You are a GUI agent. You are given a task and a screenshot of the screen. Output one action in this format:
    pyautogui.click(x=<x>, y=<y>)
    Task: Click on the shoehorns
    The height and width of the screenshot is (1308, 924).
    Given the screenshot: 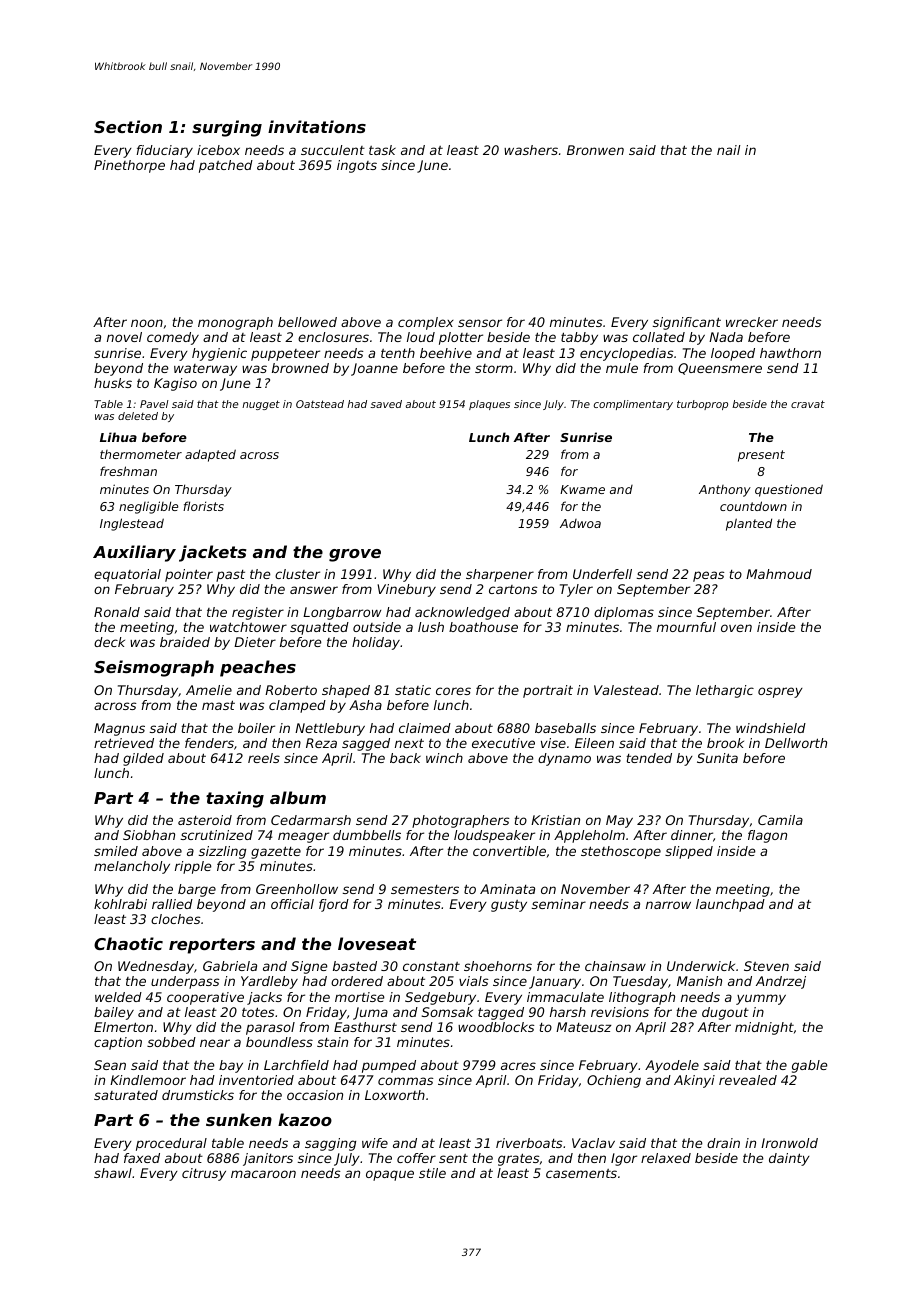 What is the action you would take?
    pyautogui.click(x=498, y=966)
